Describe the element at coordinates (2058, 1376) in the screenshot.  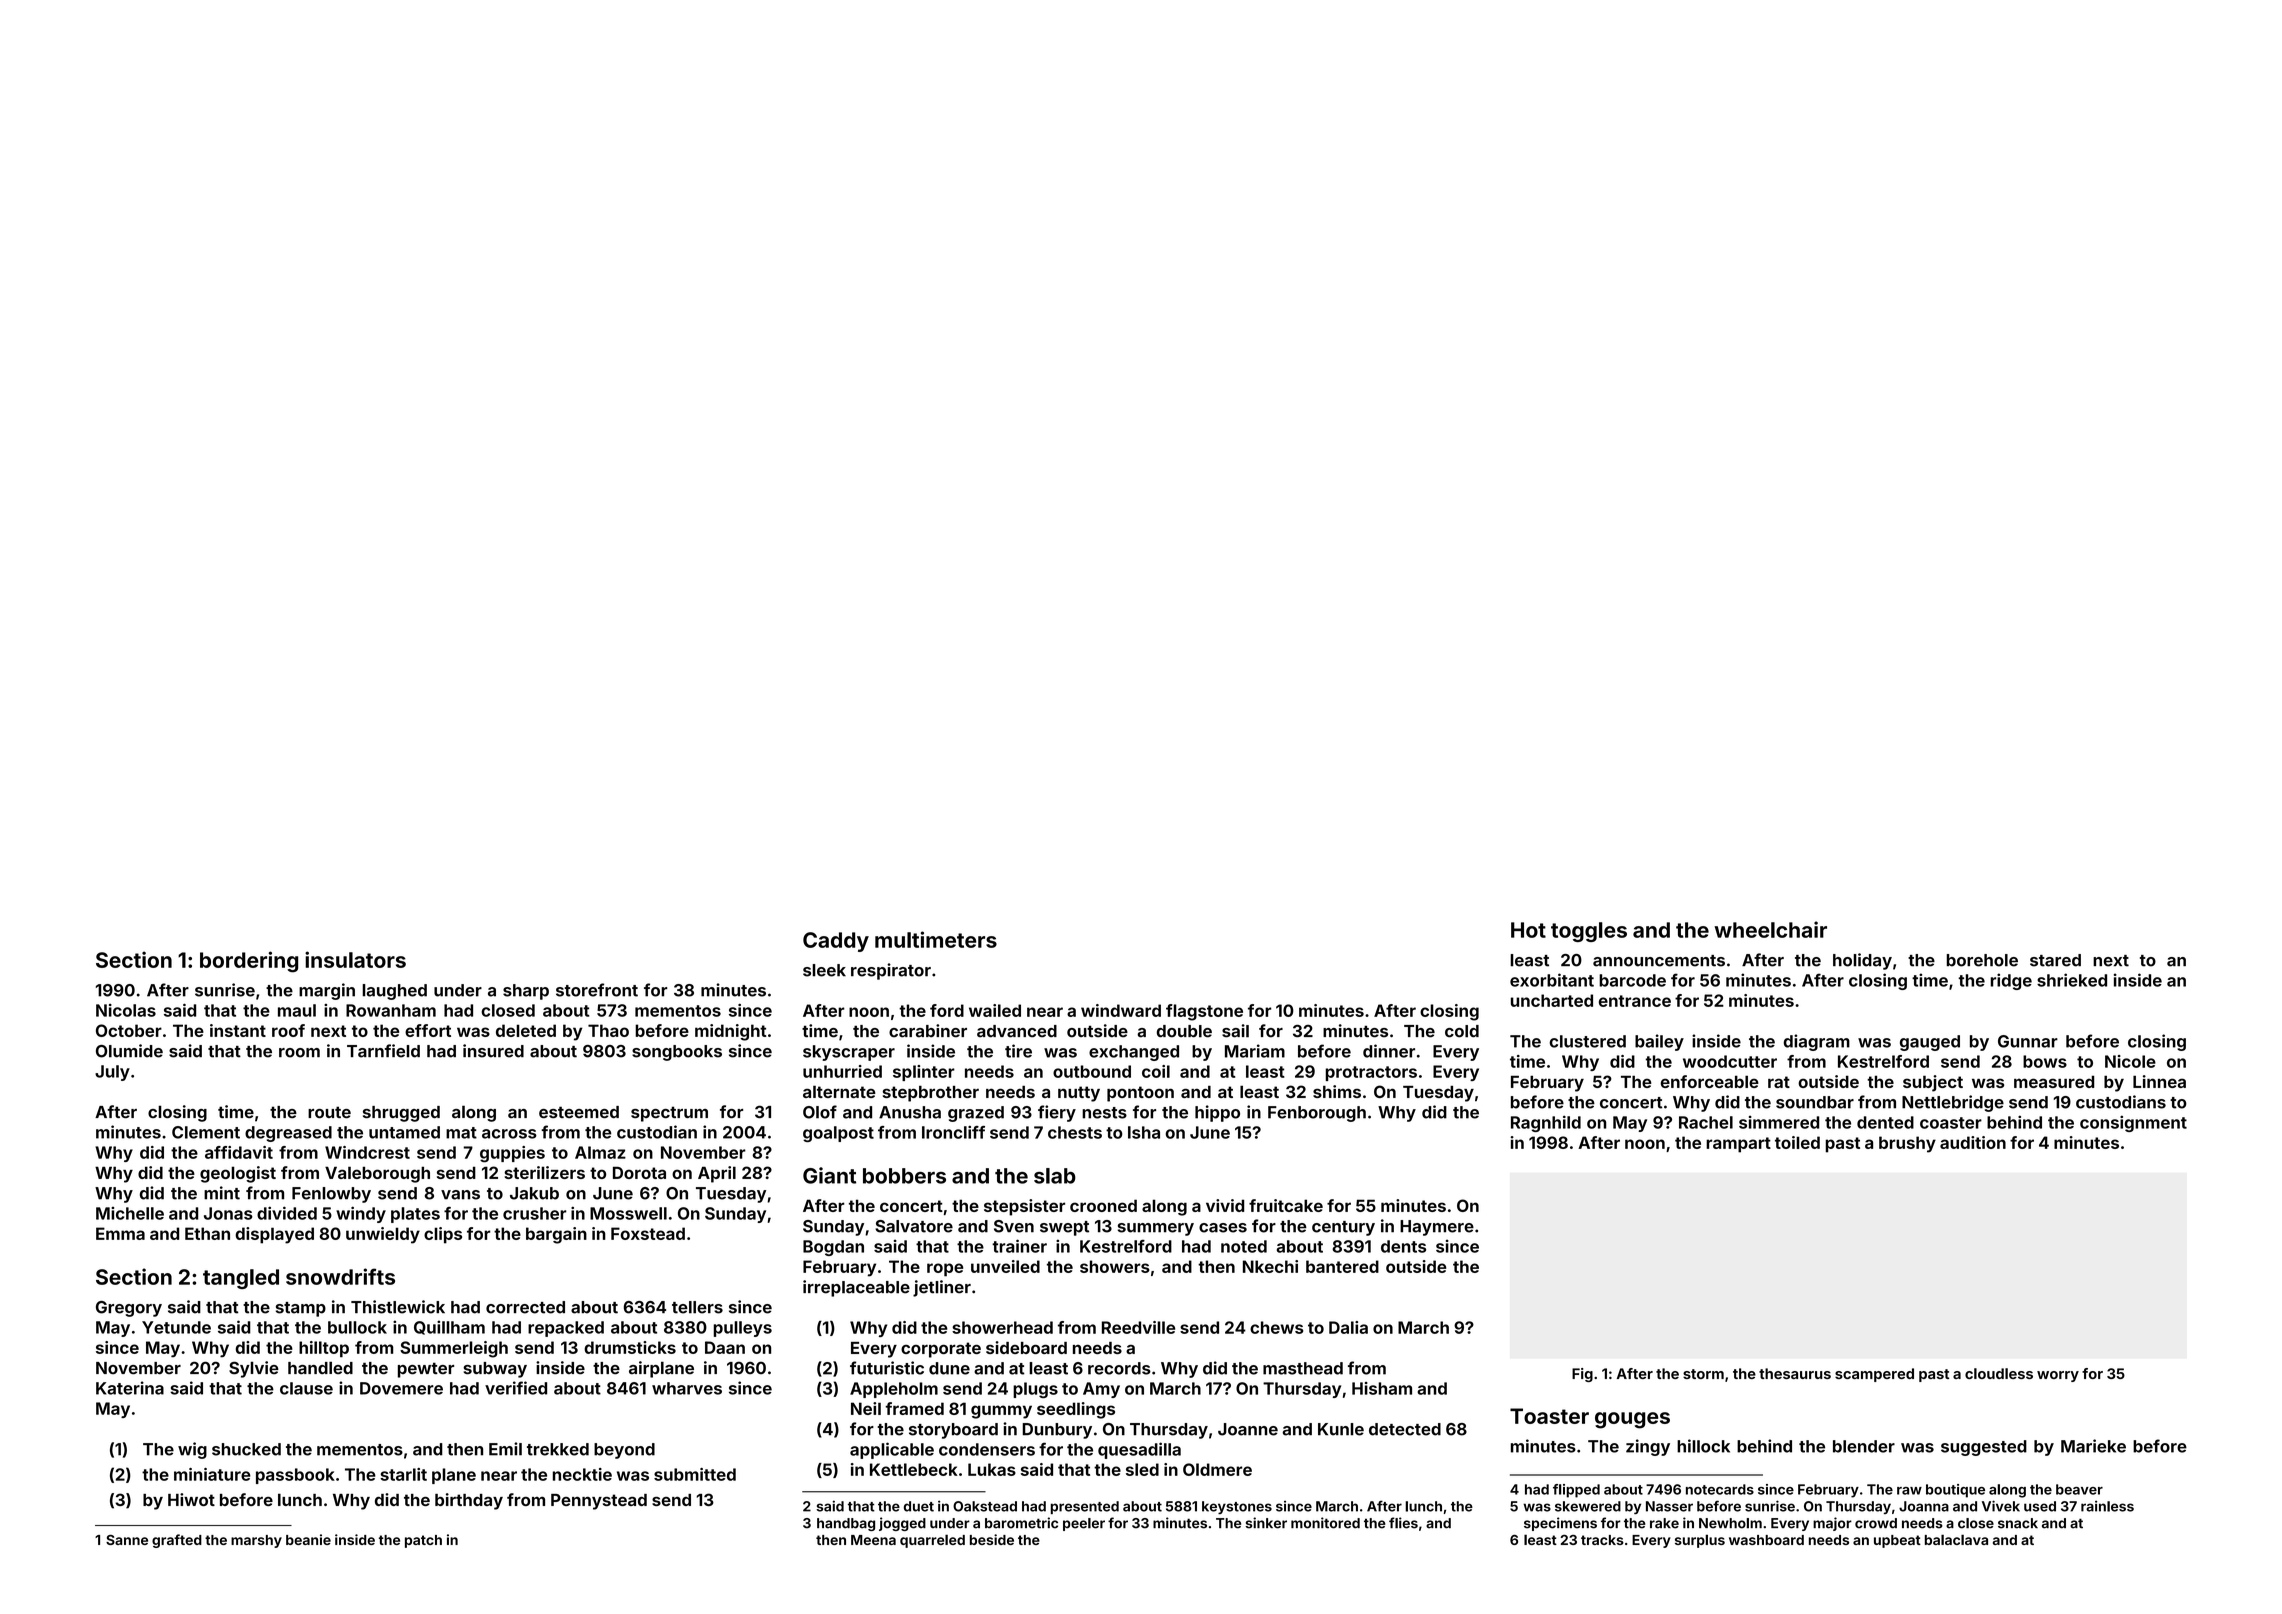
I see `worry` at that location.
